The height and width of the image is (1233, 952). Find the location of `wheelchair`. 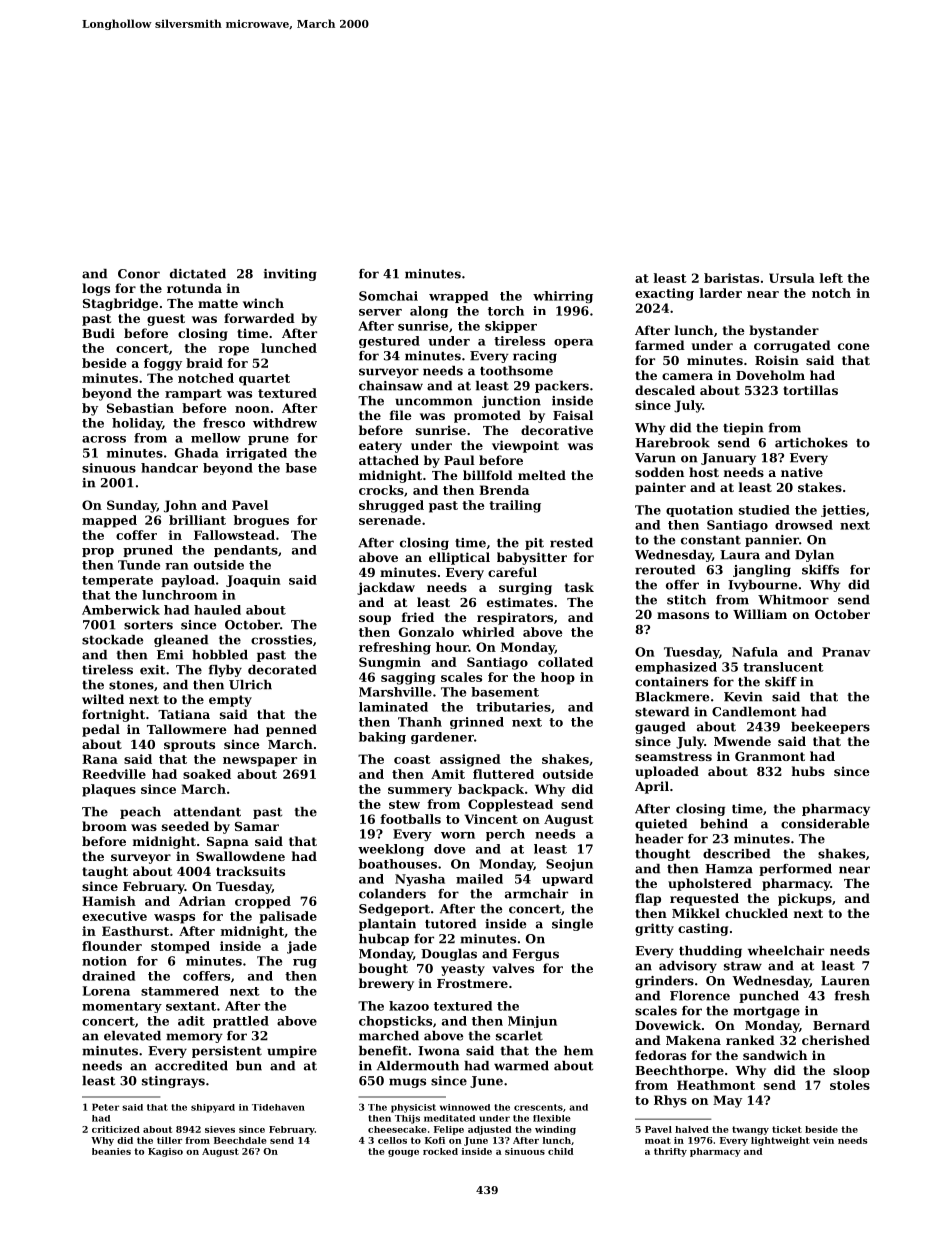

wheelchair is located at coordinates (786, 951).
